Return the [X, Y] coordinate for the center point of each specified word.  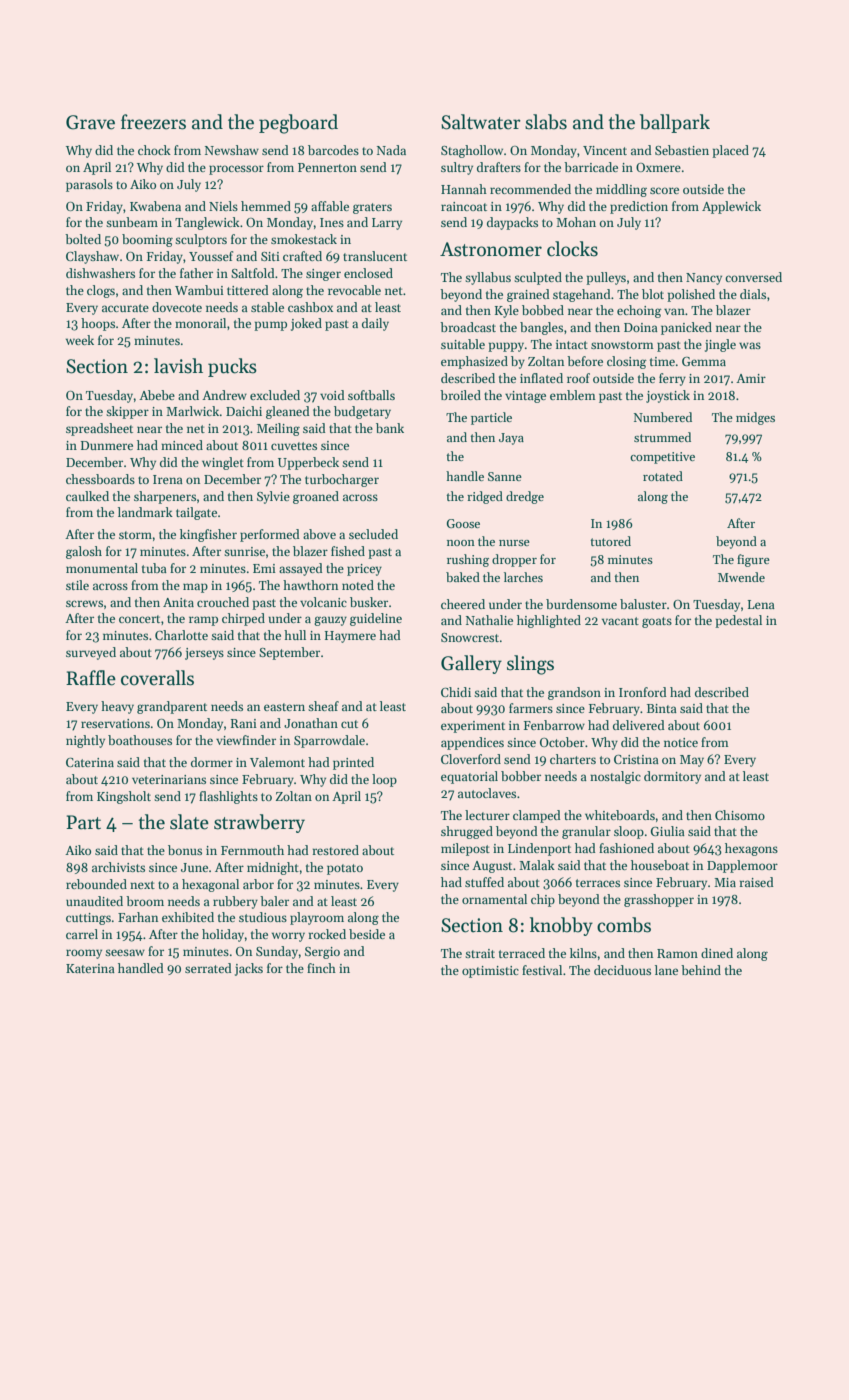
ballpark [675, 123]
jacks [249, 969]
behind [701, 970]
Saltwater [481, 122]
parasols [89, 185]
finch [321, 968]
